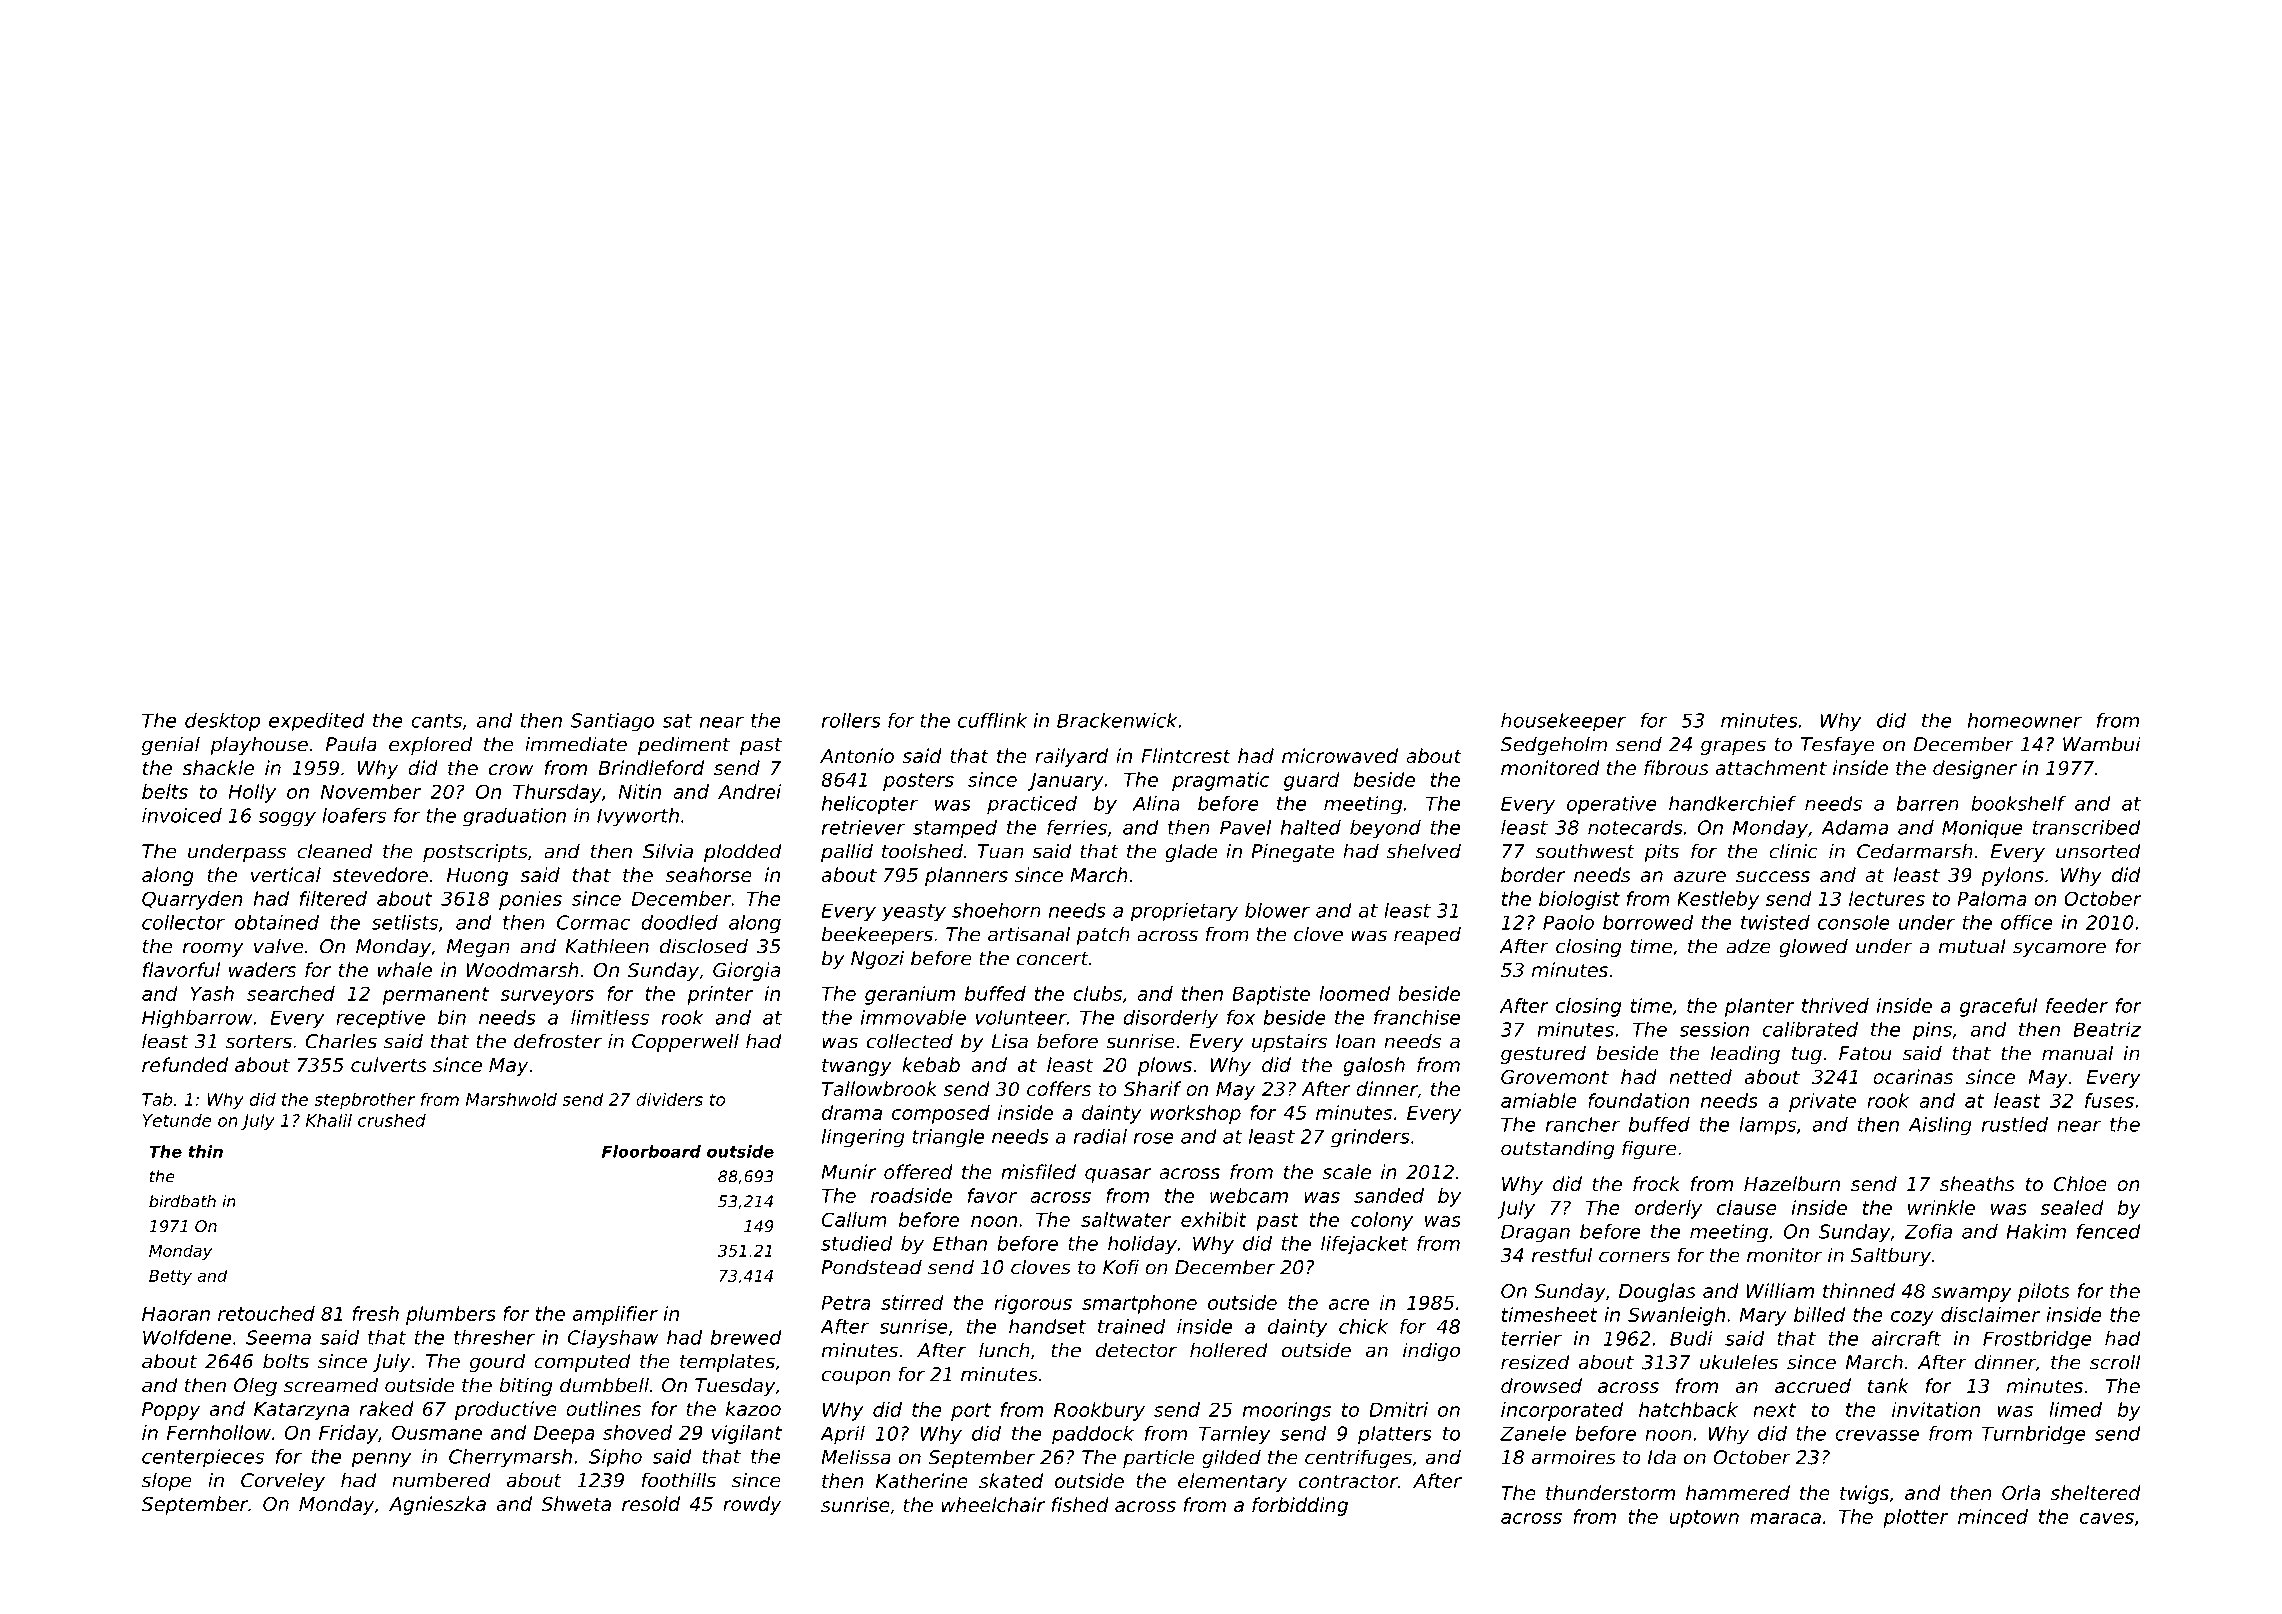  Describe the element at coordinates (2015, 1124) in the page. I see `rustled` at that location.
